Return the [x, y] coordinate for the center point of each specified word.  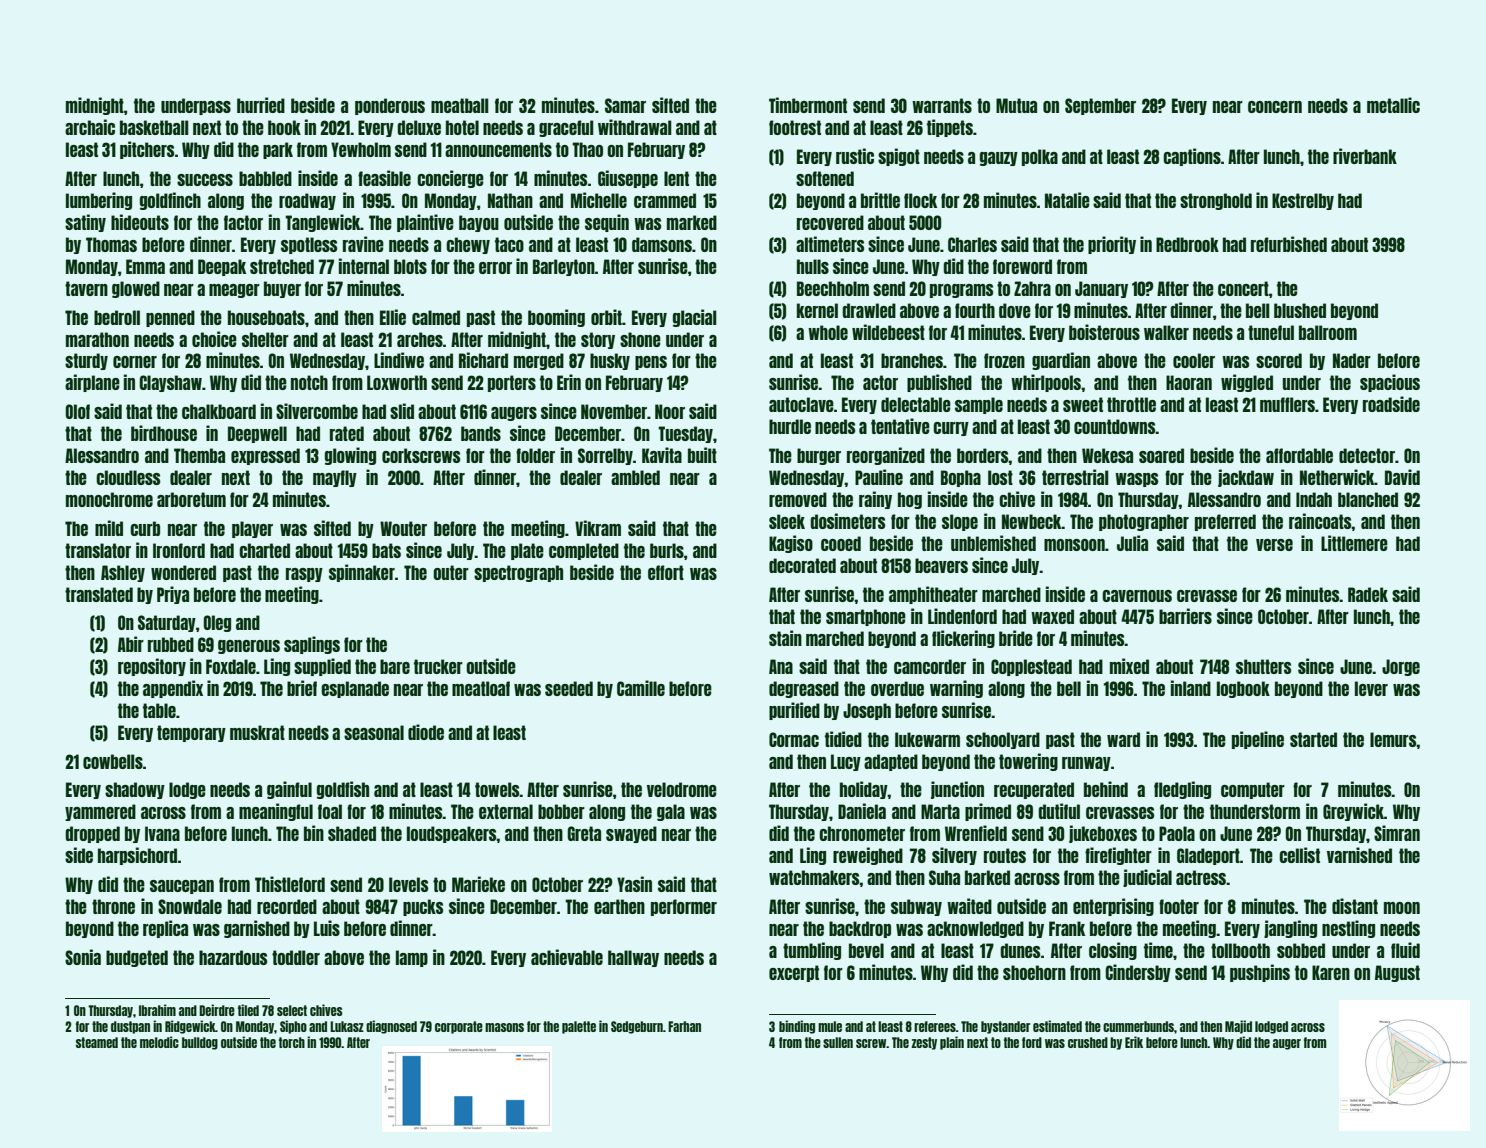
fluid [1405, 950]
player [252, 529]
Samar [625, 105]
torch [292, 1042]
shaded [352, 833]
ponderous [390, 106]
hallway [633, 958]
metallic [1393, 105]
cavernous [1137, 596]
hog [910, 500]
